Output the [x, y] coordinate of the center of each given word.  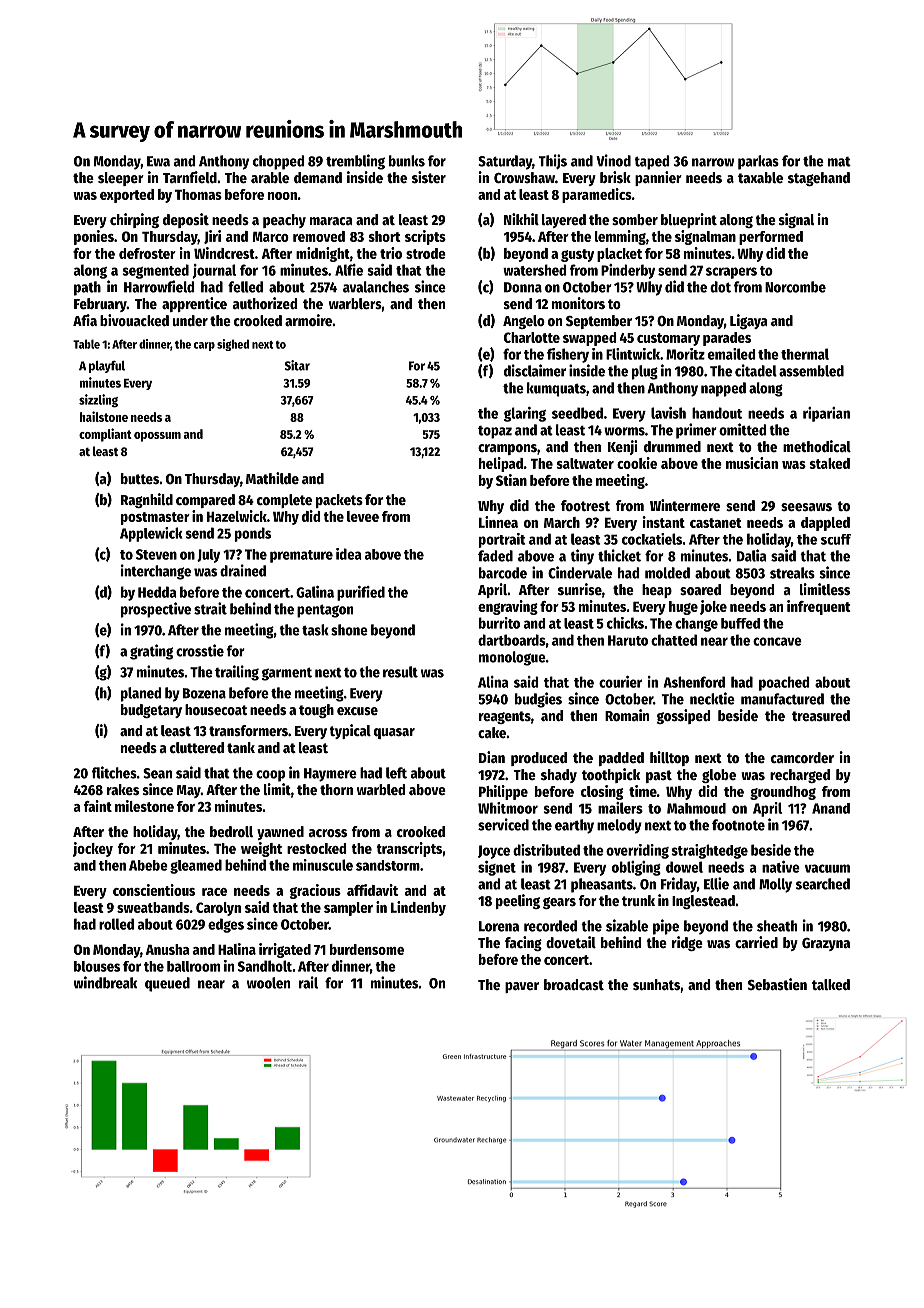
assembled [811, 371]
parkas [758, 162]
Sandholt [265, 966]
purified [361, 593]
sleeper [121, 179]
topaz [495, 432]
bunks [407, 161]
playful [107, 367]
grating [151, 652]
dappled [825, 524]
